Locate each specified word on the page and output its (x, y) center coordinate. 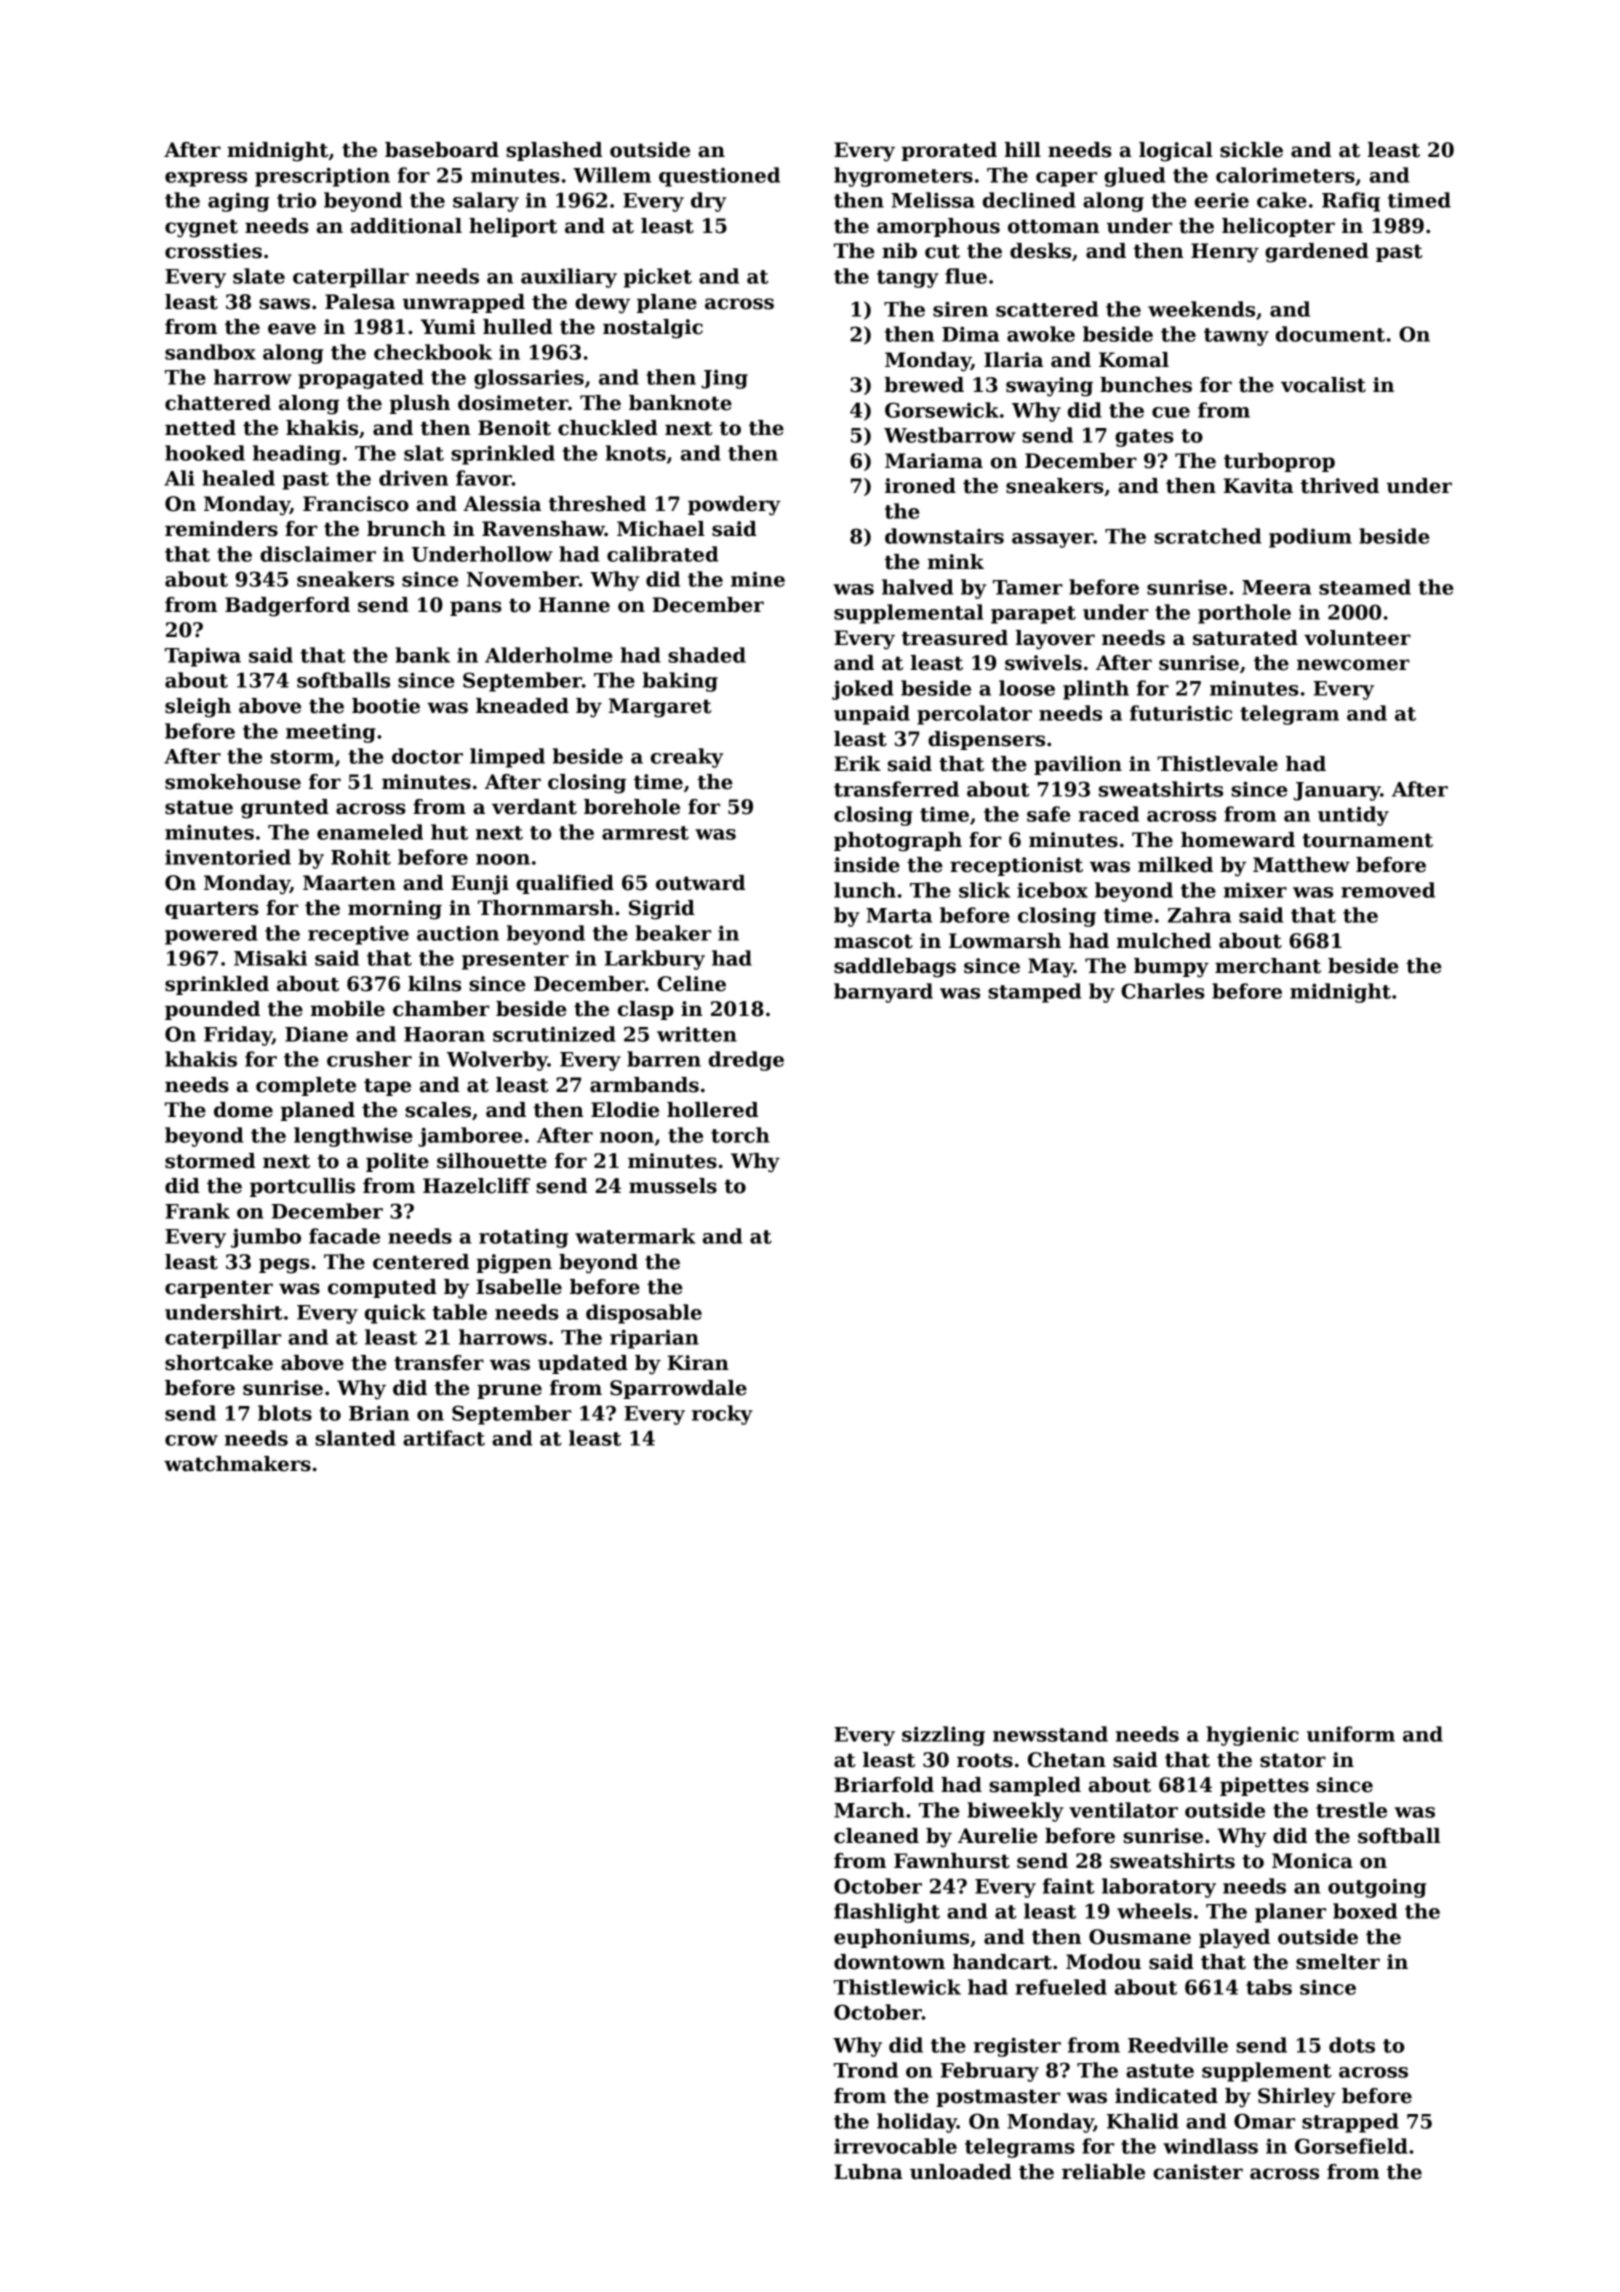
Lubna (868, 2172)
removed (1388, 890)
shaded (707, 655)
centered (421, 1262)
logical (1176, 152)
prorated (949, 151)
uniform (1351, 1734)
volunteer (1357, 638)
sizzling (943, 1736)
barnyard (883, 993)
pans (476, 608)
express (206, 179)
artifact (444, 1438)
